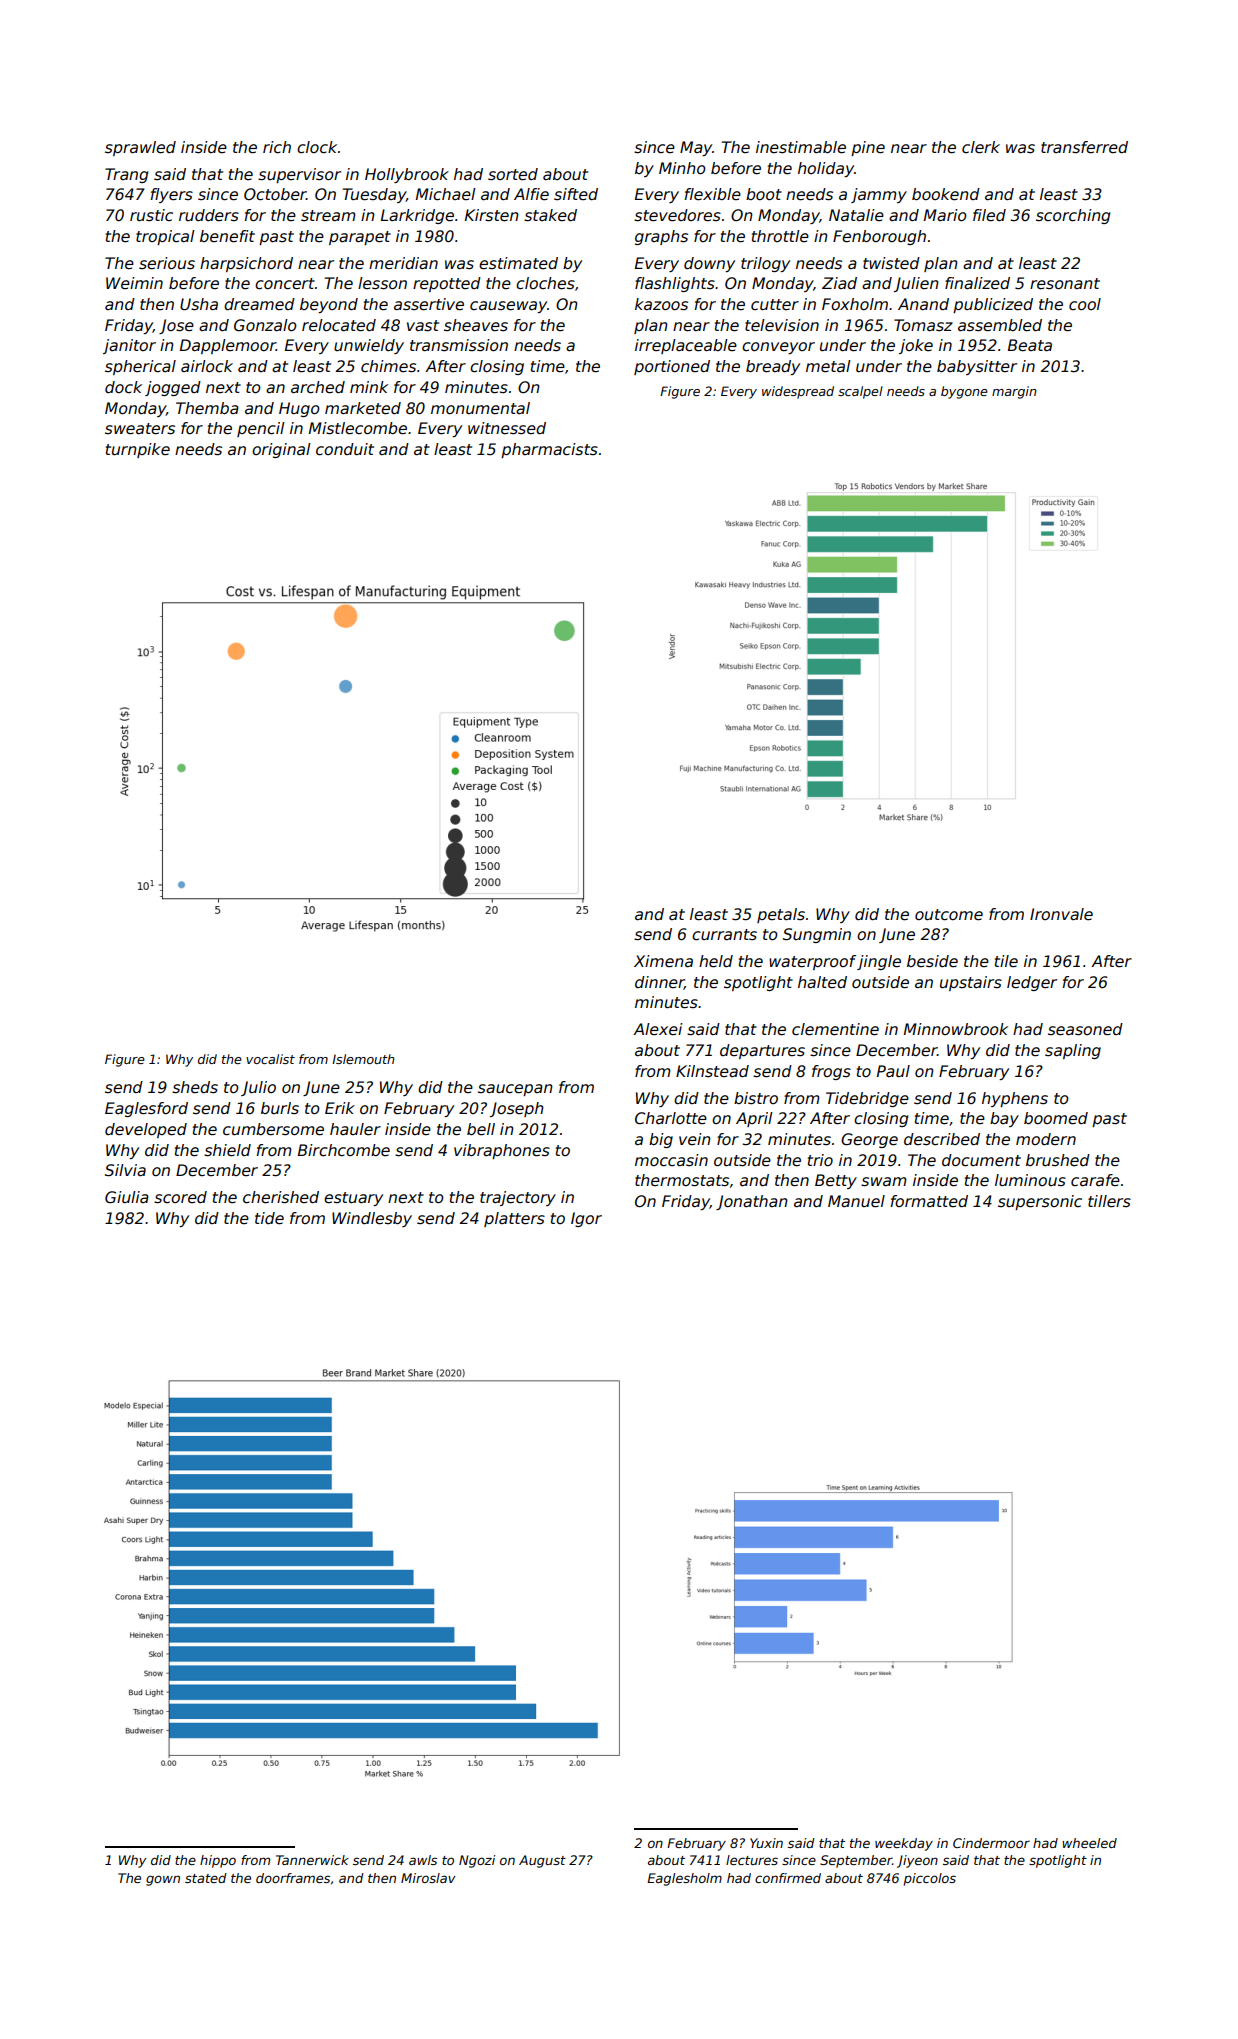  Describe the element at coordinates (312, 1860) in the screenshot. I see `Tannerwick` at that location.
